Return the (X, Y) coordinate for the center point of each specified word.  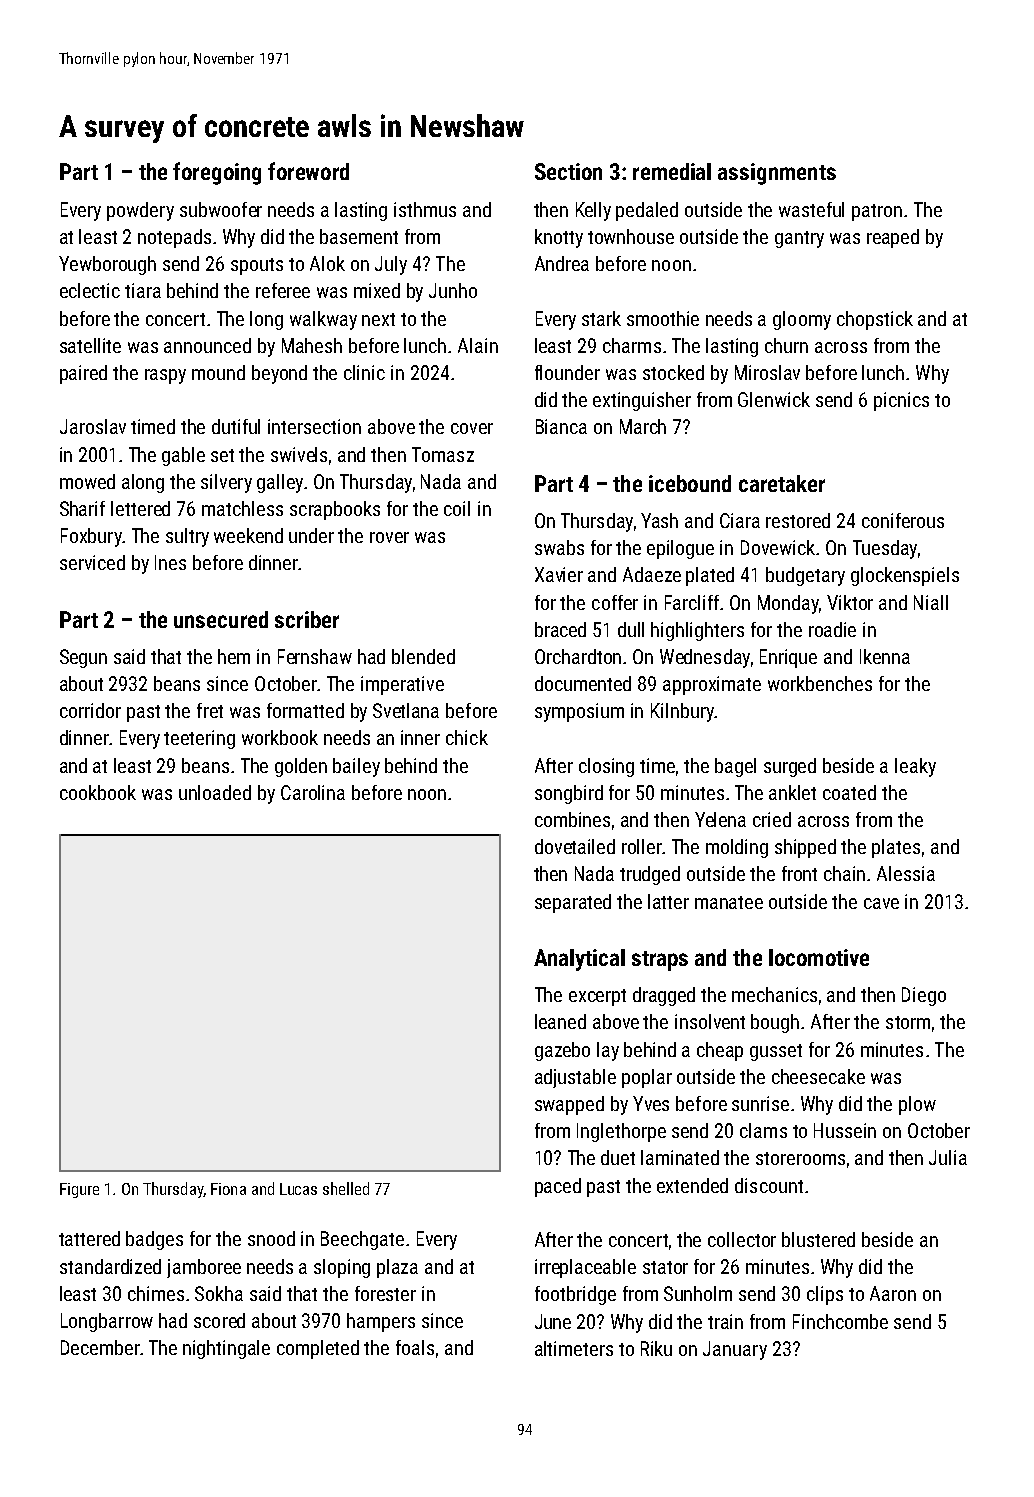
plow (917, 1105)
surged (790, 767)
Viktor (850, 602)
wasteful (811, 209)
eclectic (90, 290)
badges (154, 1240)
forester (385, 1293)
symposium (579, 712)
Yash (659, 520)
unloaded (215, 792)
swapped (569, 1105)
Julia (948, 1157)
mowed (87, 481)
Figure (79, 1190)
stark (601, 318)
